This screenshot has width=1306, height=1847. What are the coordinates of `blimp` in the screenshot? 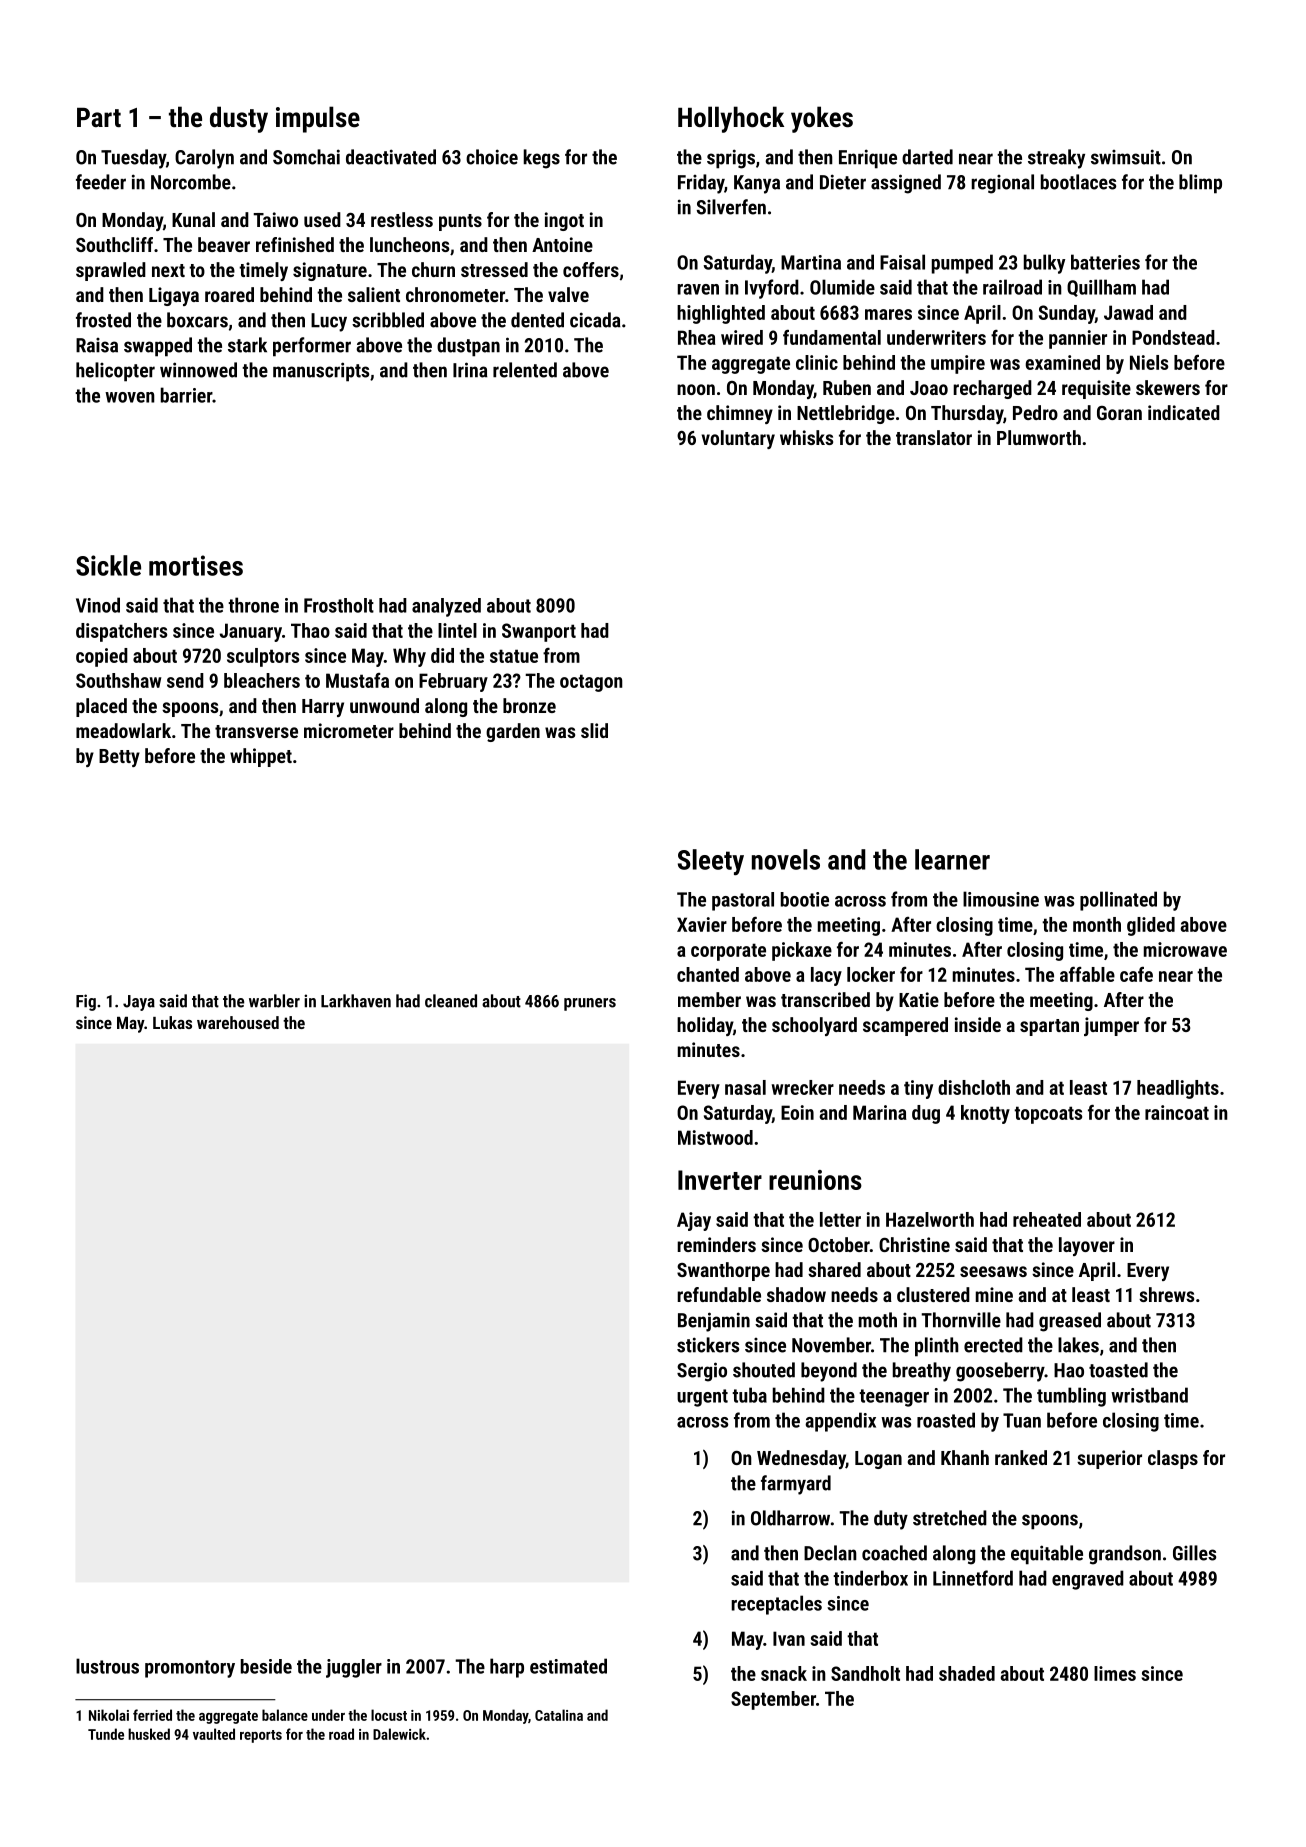 It's located at (1200, 184).
